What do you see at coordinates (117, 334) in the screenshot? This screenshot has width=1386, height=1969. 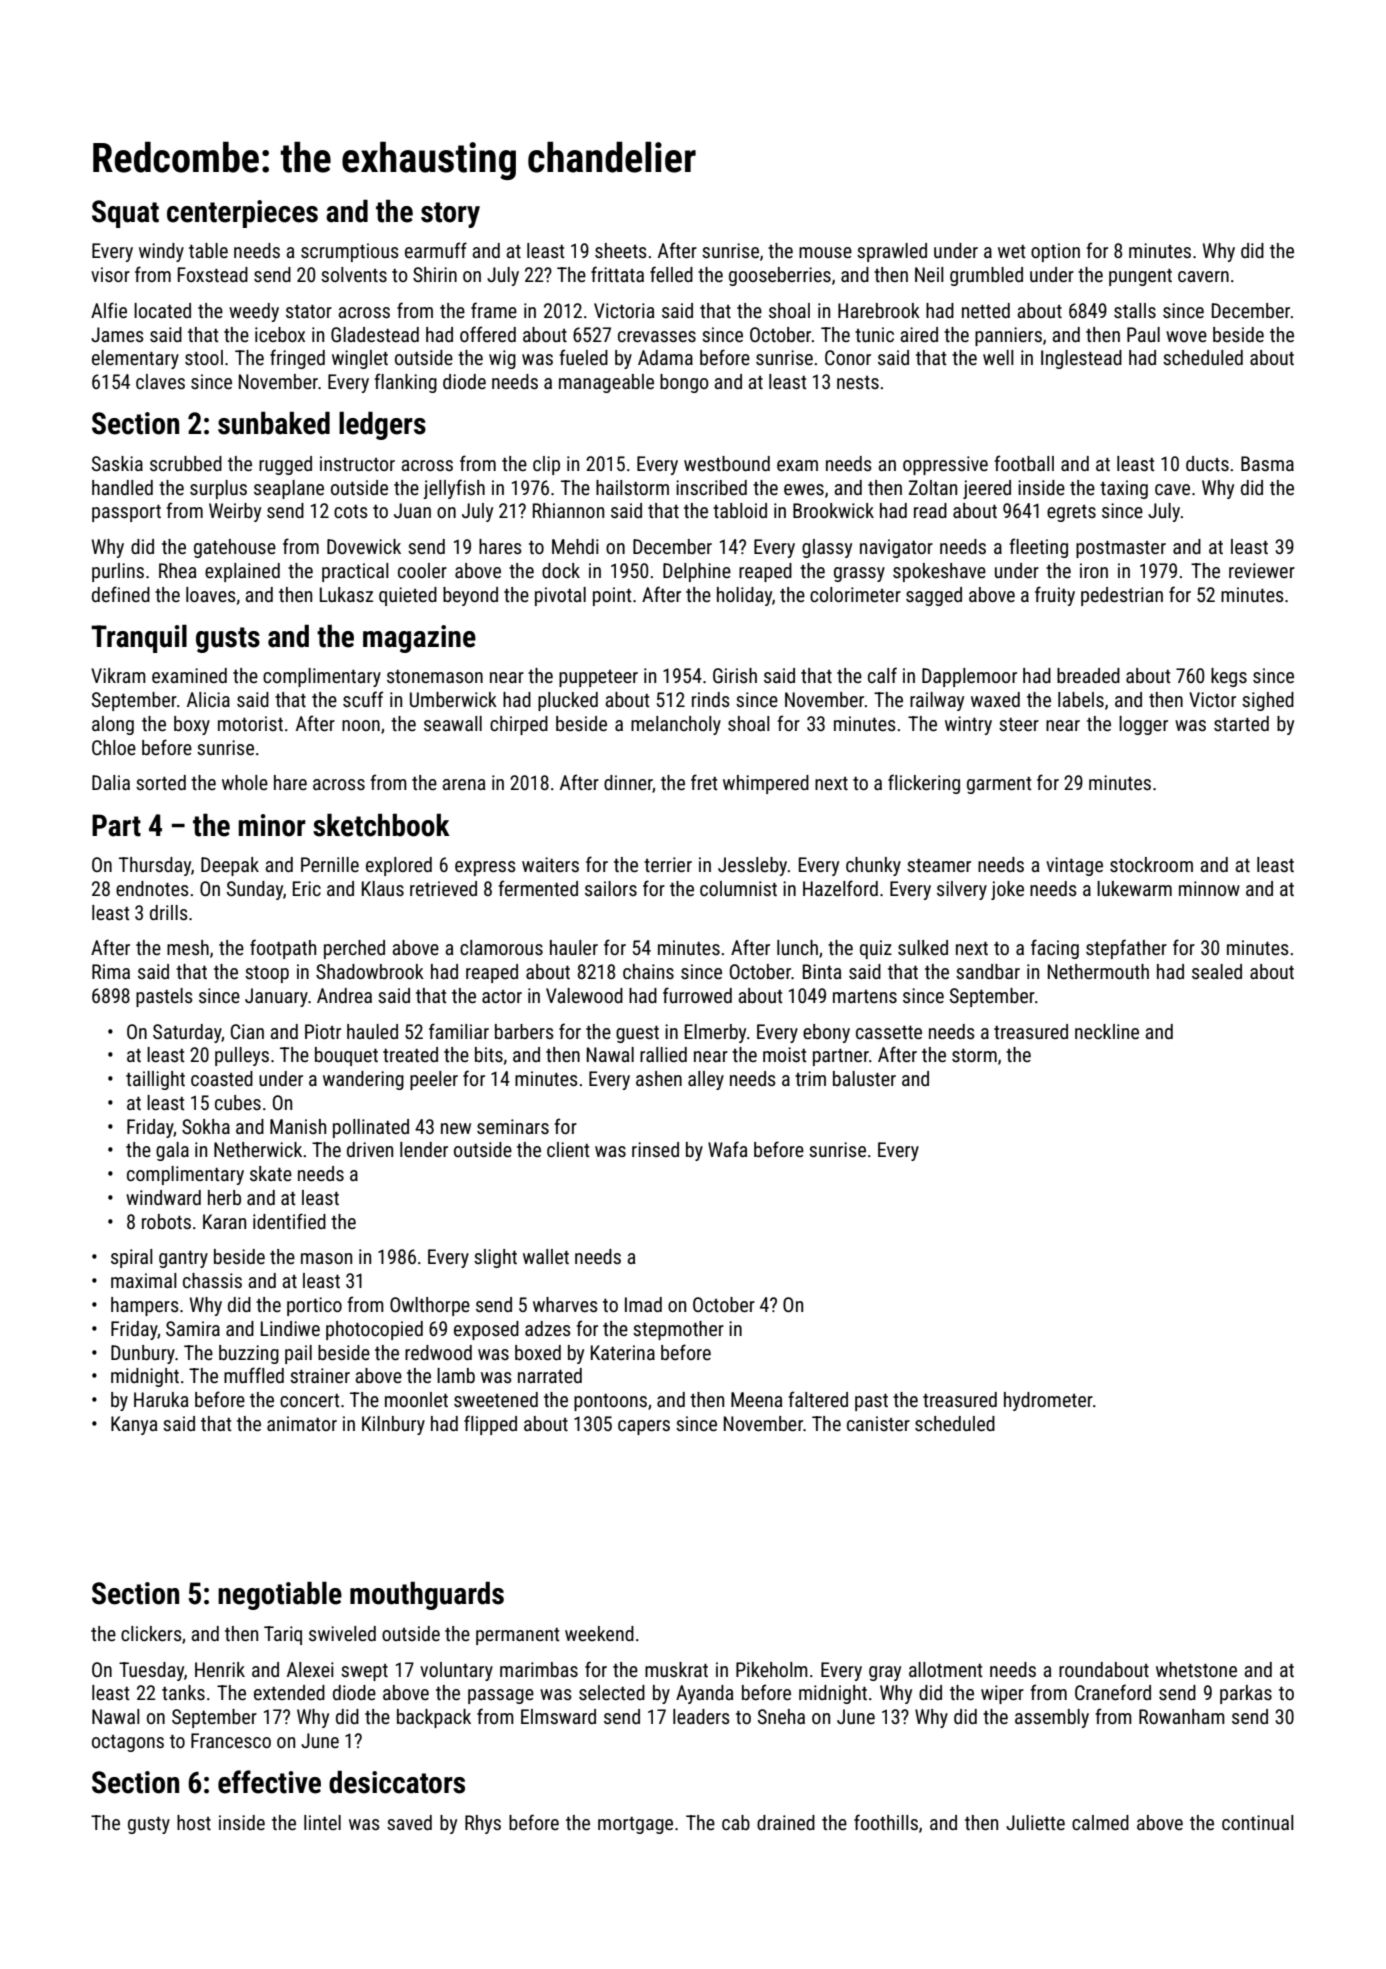 I see `James` at bounding box center [117, 334].
